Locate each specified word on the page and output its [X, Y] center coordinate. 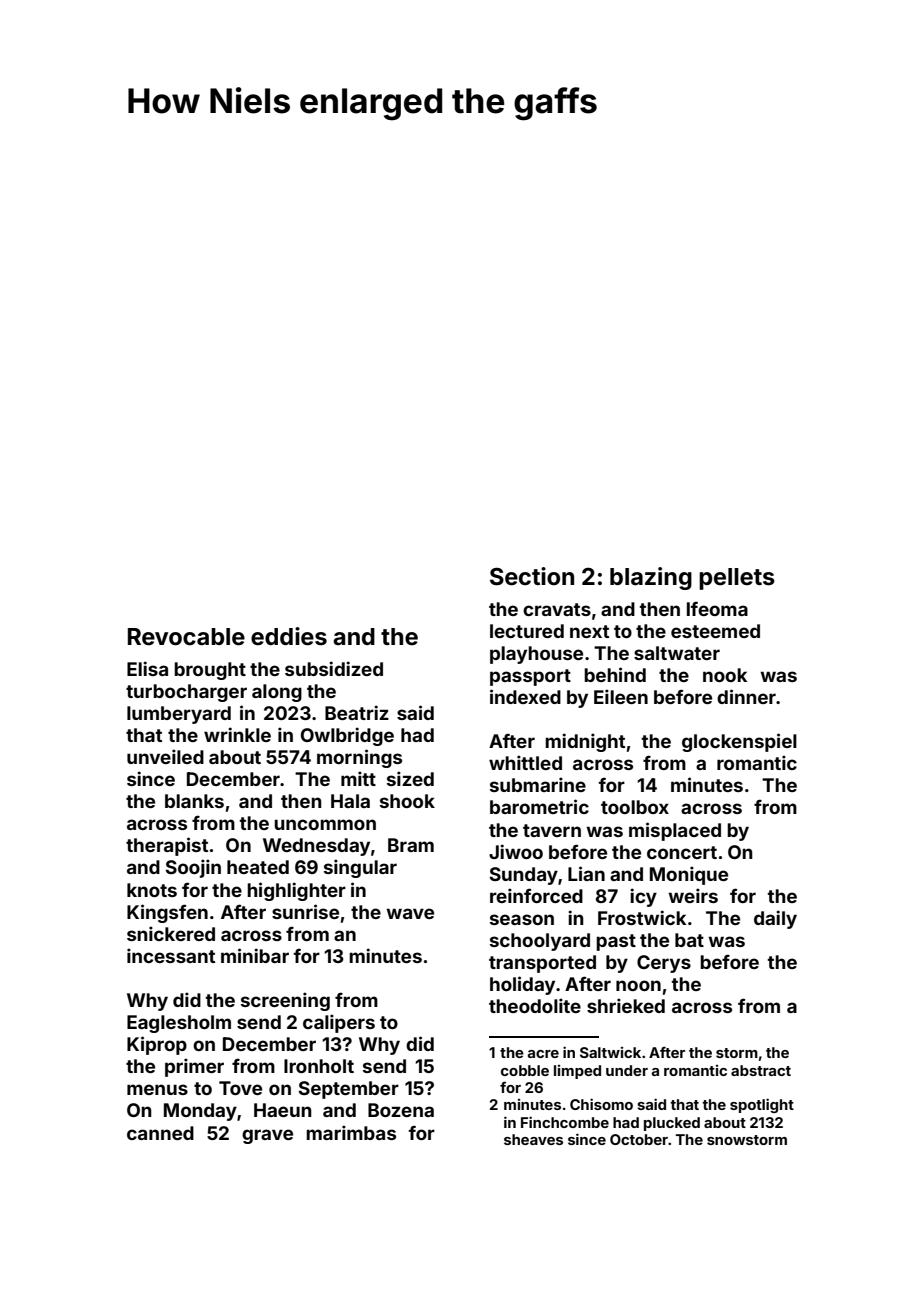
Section [532, 576]
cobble [525, 1070]
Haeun [283, 1110]
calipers [339, 1023]
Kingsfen [167, 913]
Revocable [186, 637]
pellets [737, 579]
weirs [693, 895]
